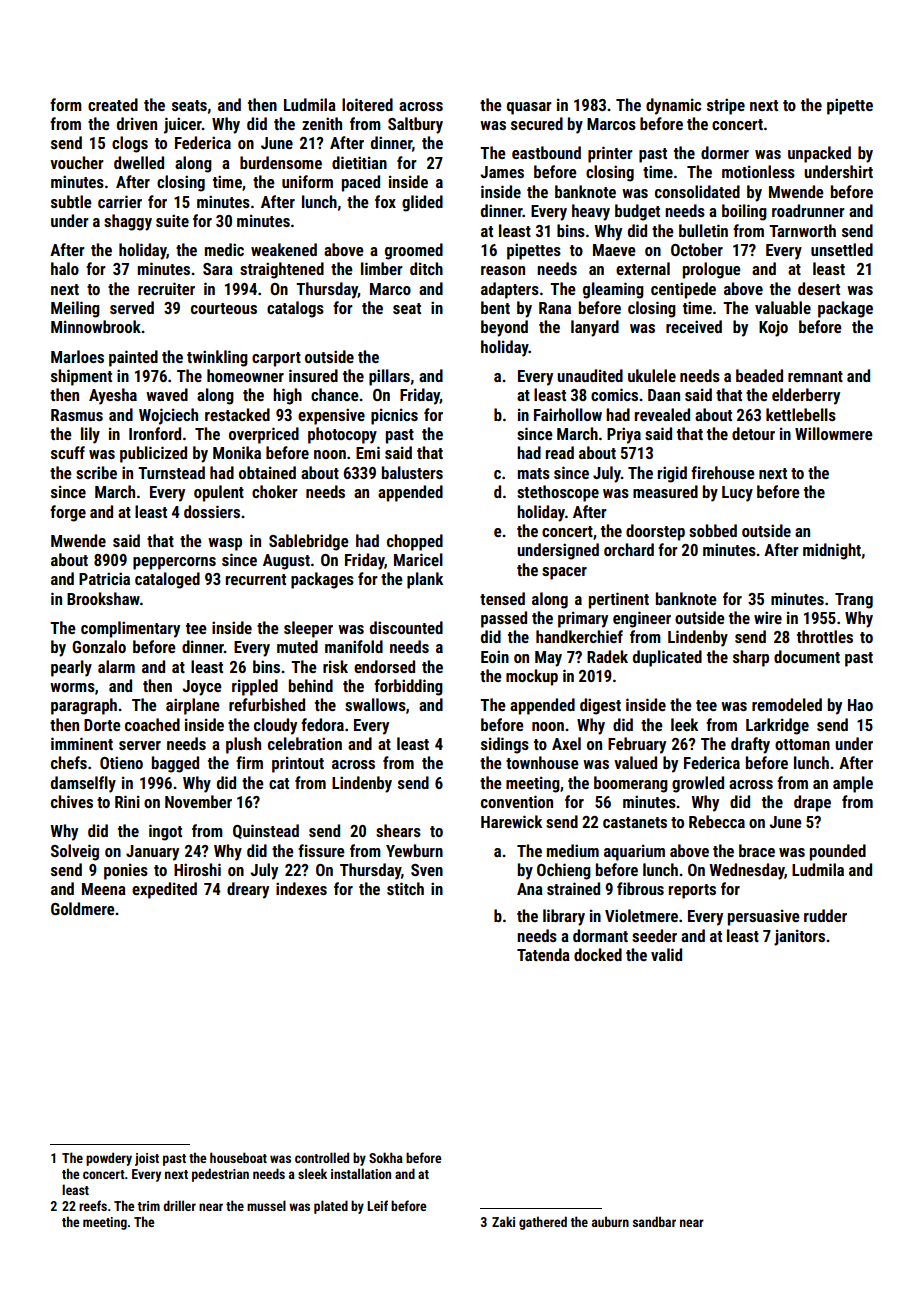  Describe the element at coordinates (367, 104) in the image. I see `loitered` at that location.
